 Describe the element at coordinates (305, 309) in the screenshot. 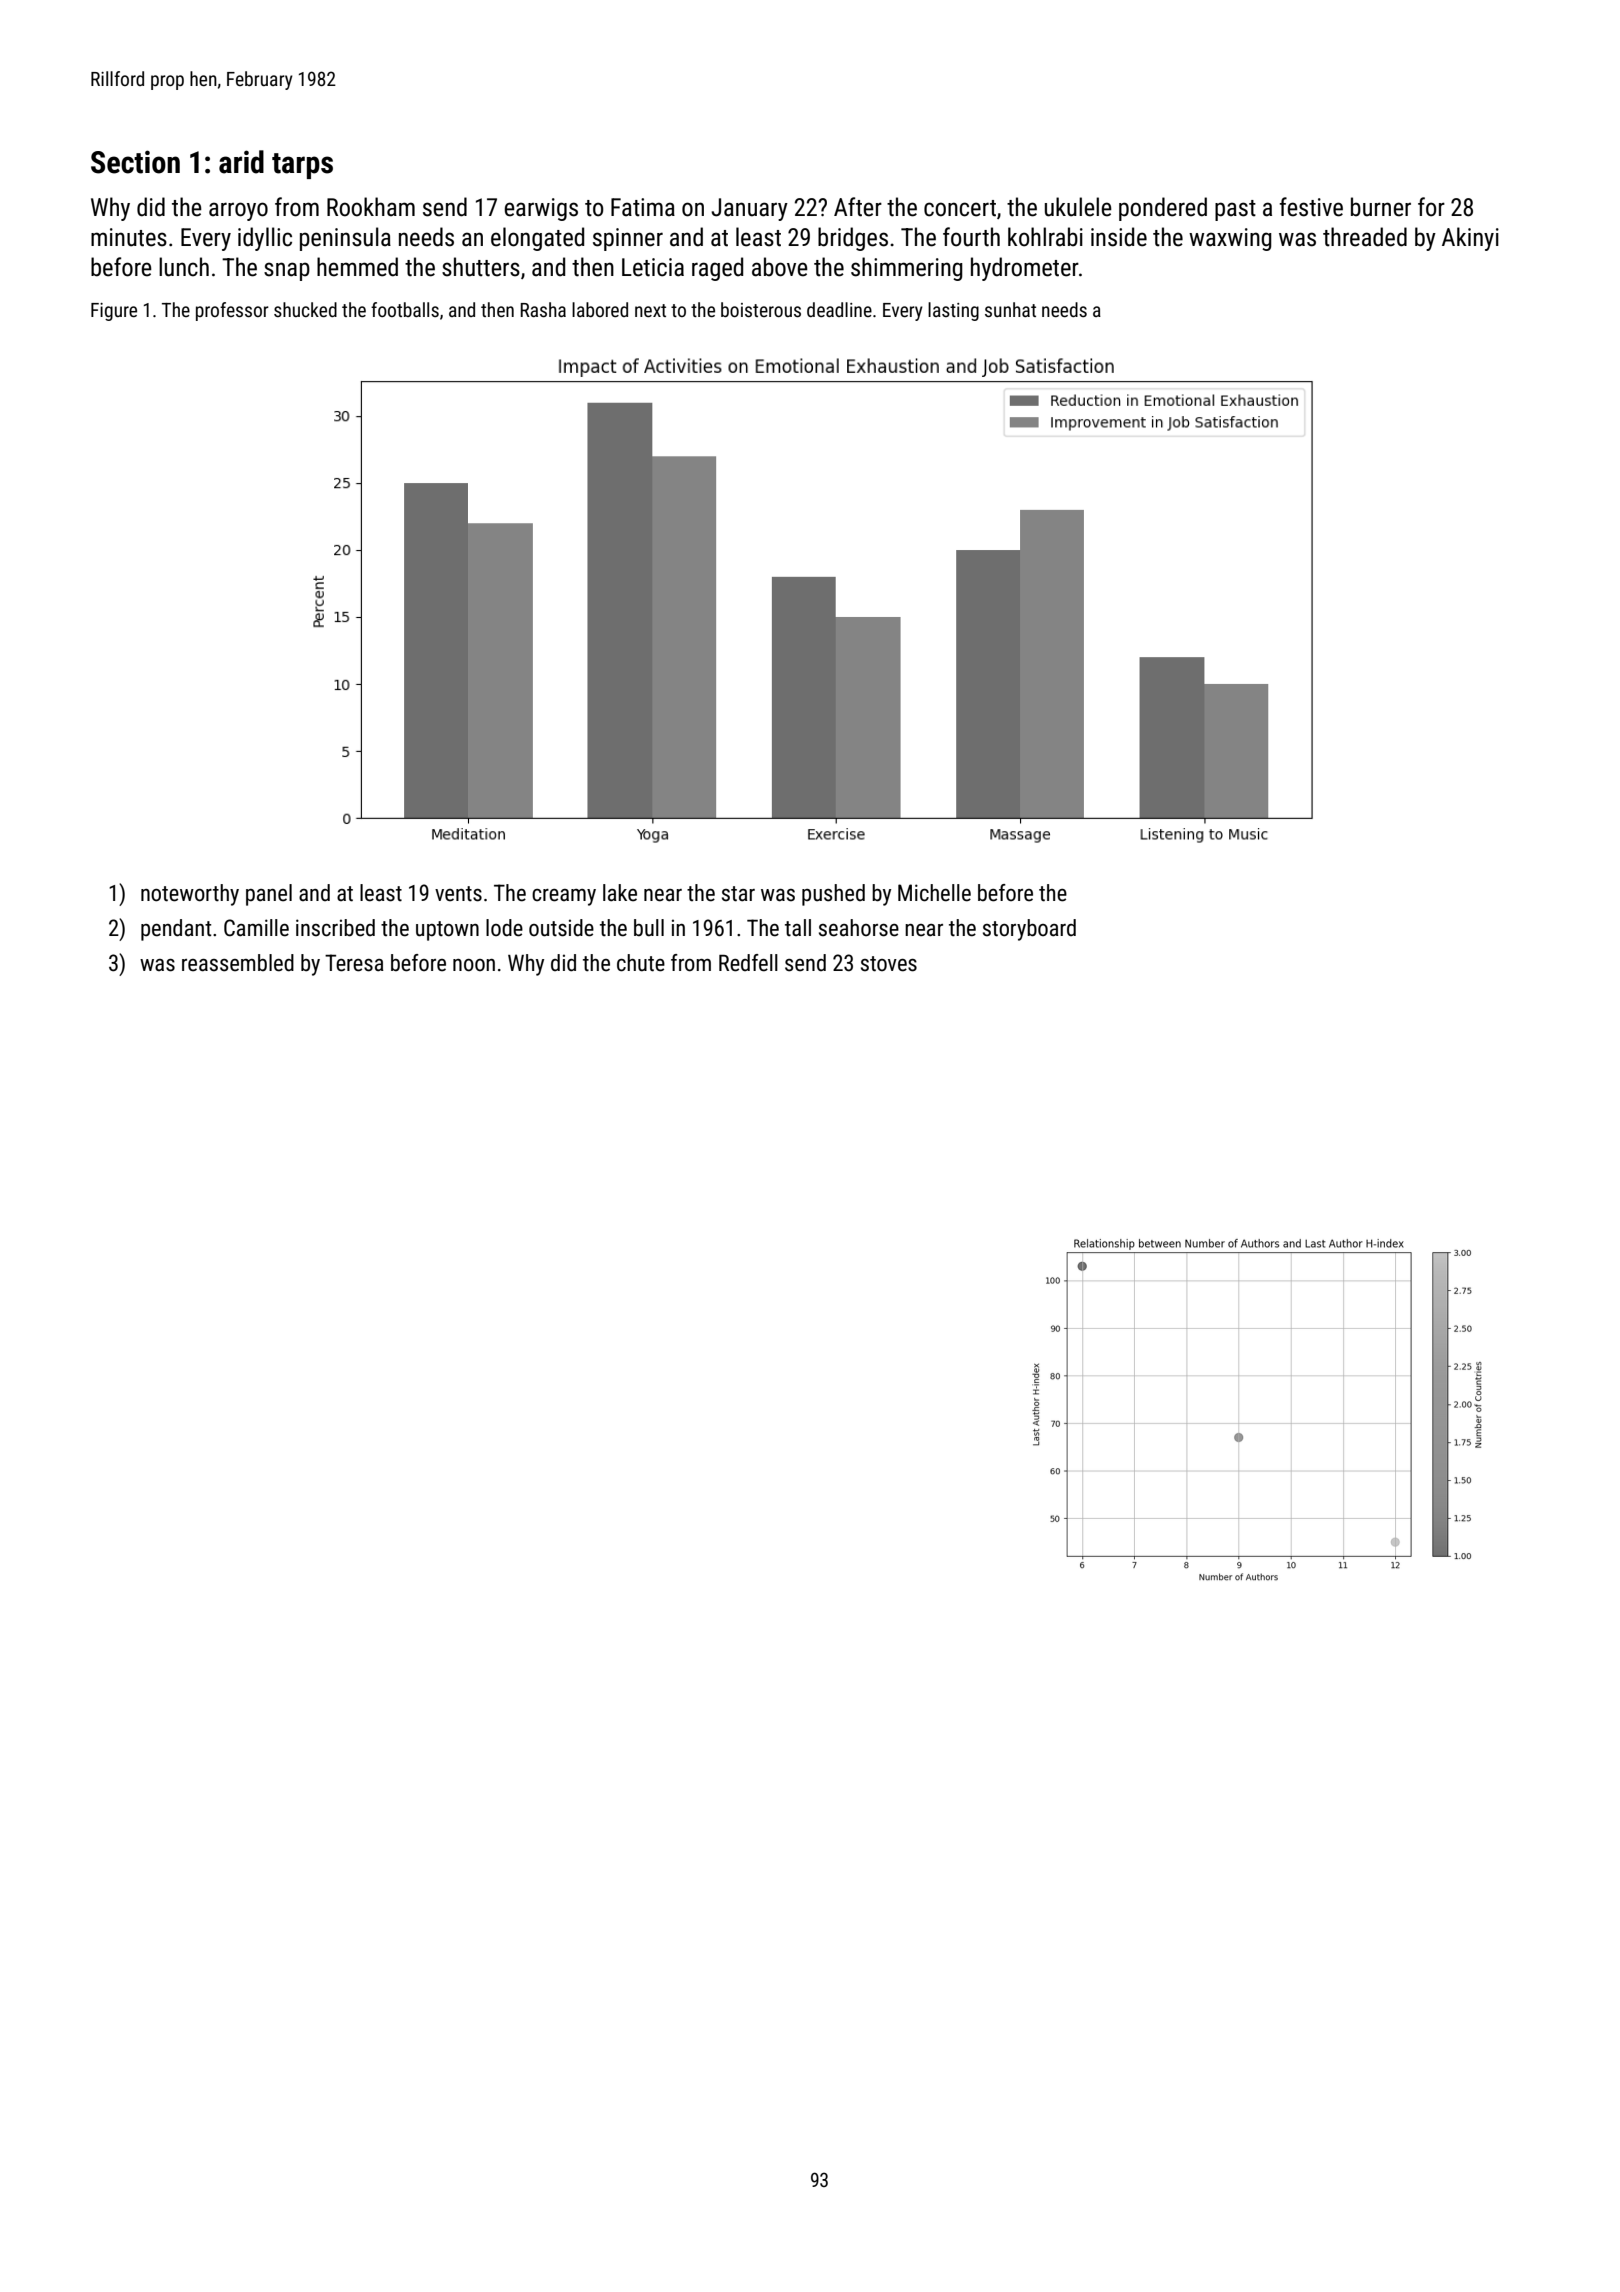

I see `shucked` at that location.
